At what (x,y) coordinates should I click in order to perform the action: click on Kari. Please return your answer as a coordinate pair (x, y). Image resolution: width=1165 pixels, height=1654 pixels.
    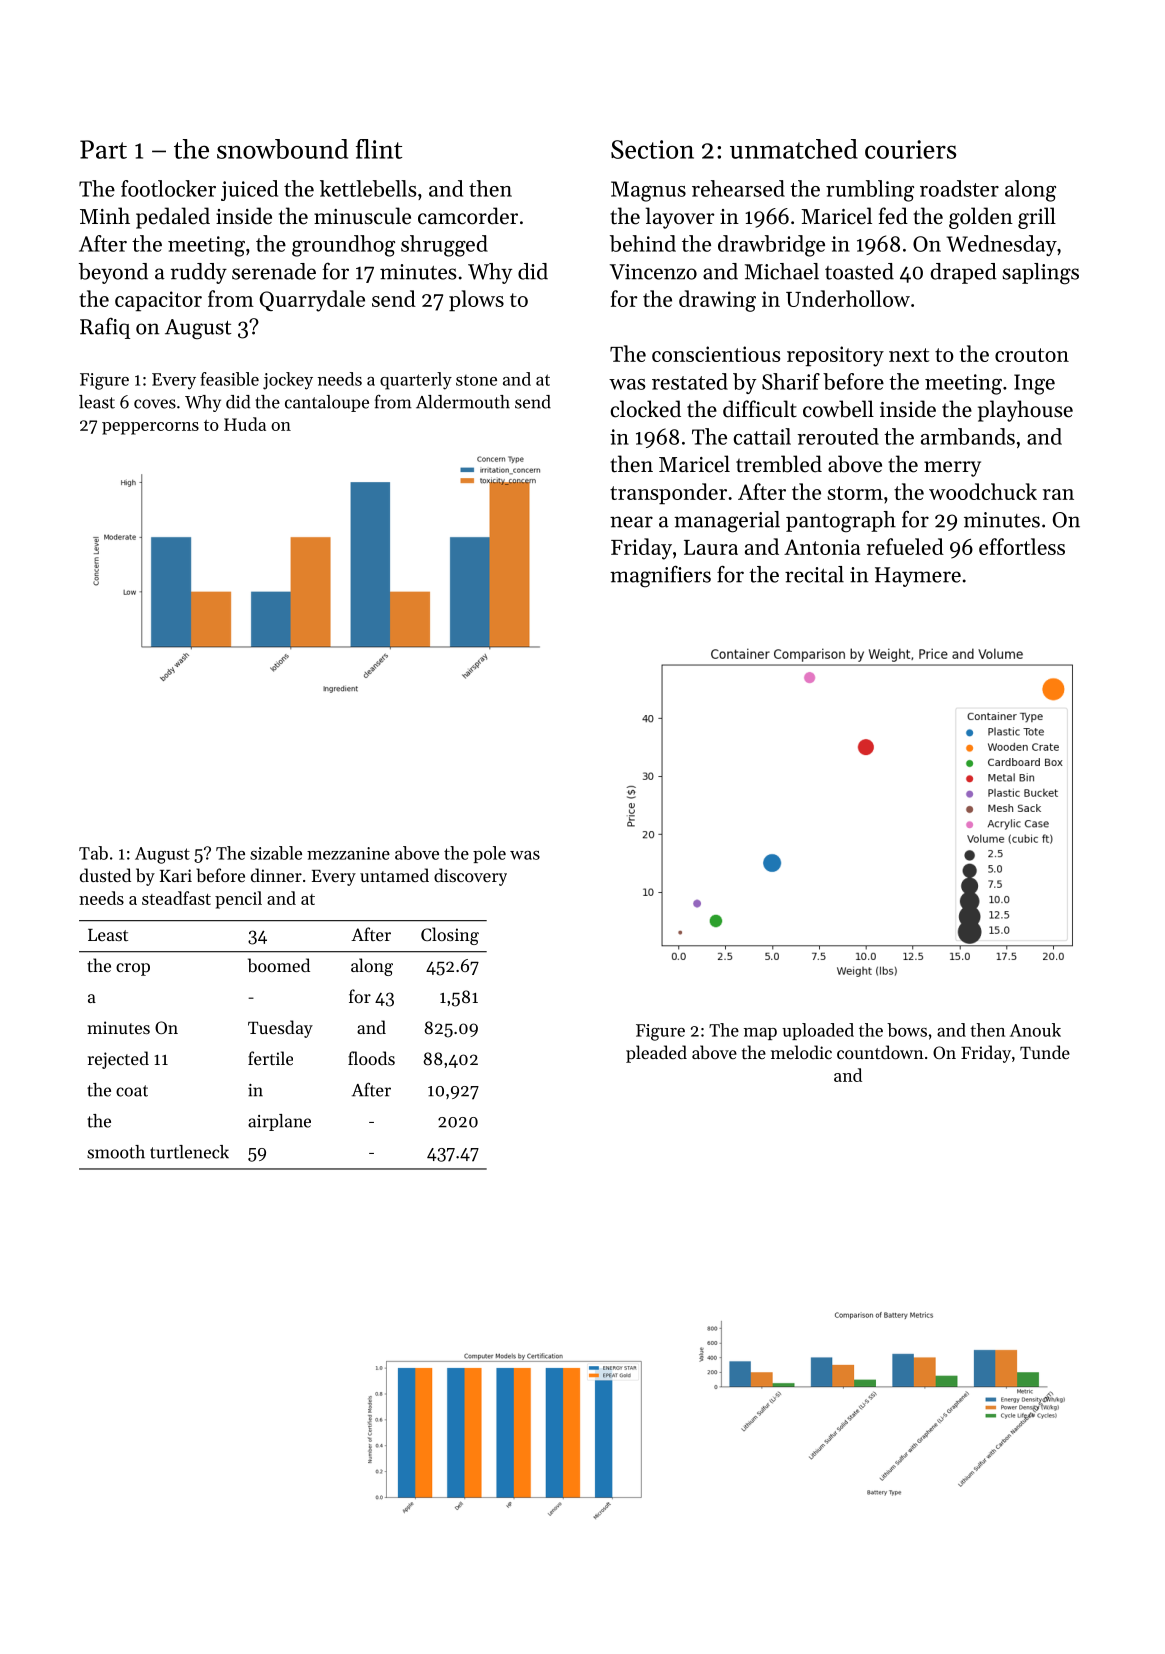
    Looking at the image, I should click on (176, 875).
